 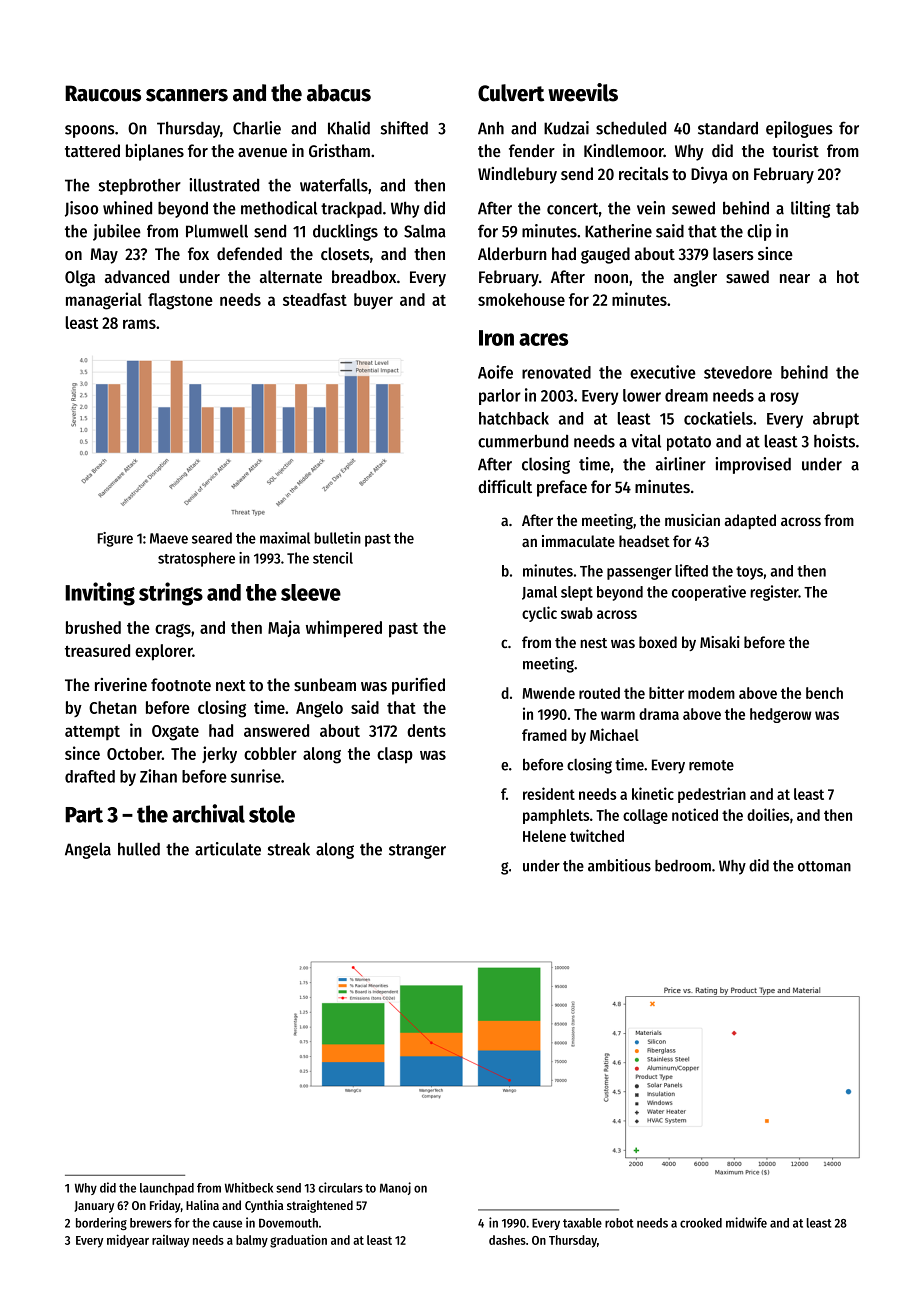 I want to click on Part, so click(x=84, y=815).
